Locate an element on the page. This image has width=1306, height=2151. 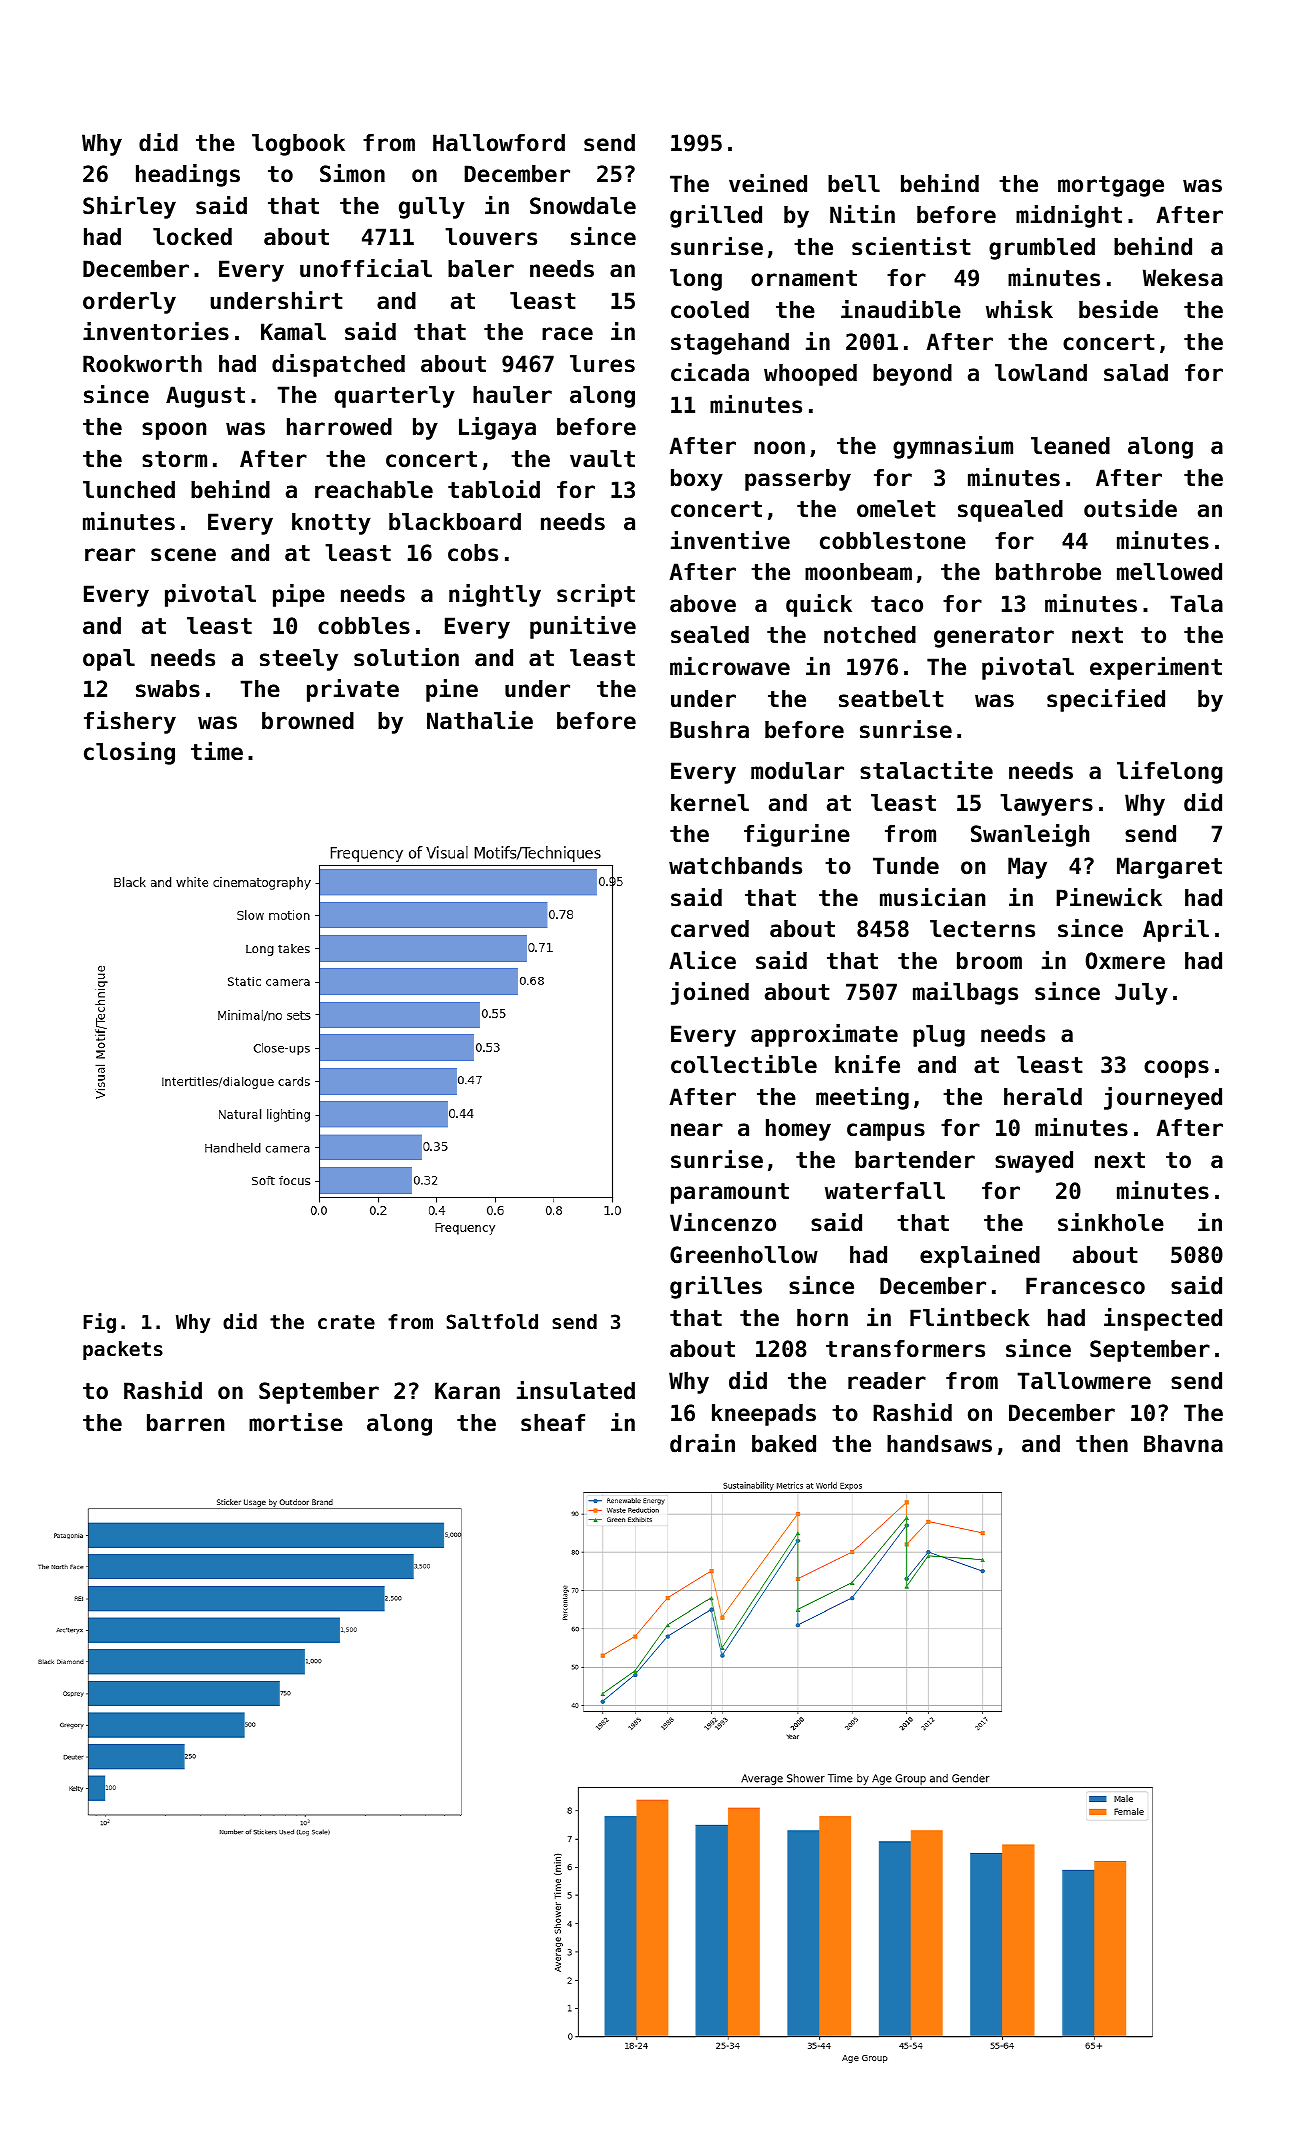
meeting is located at coordinates (862, 1098).
